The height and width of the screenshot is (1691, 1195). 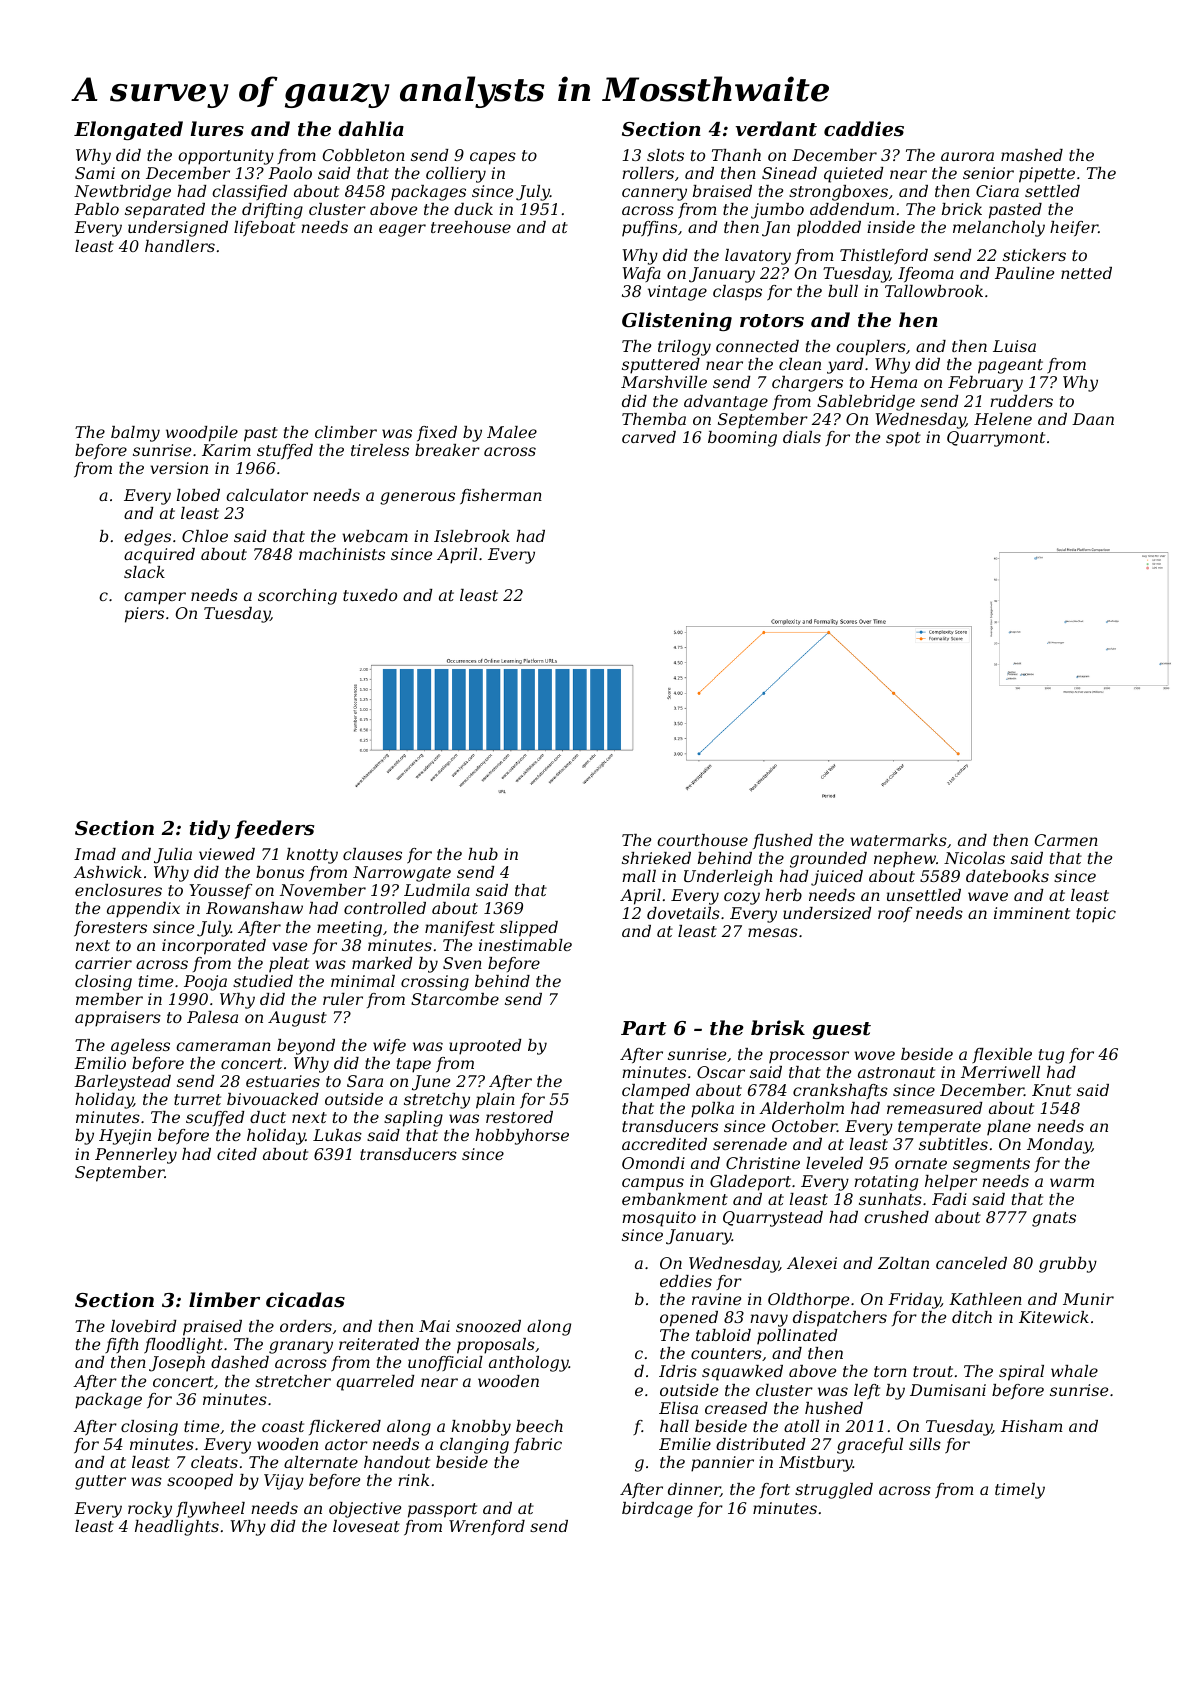 What do you see at coordinates (1068, 1265) in the screenshot?
I see `grubby` at bounding box center [1068, 1265].
